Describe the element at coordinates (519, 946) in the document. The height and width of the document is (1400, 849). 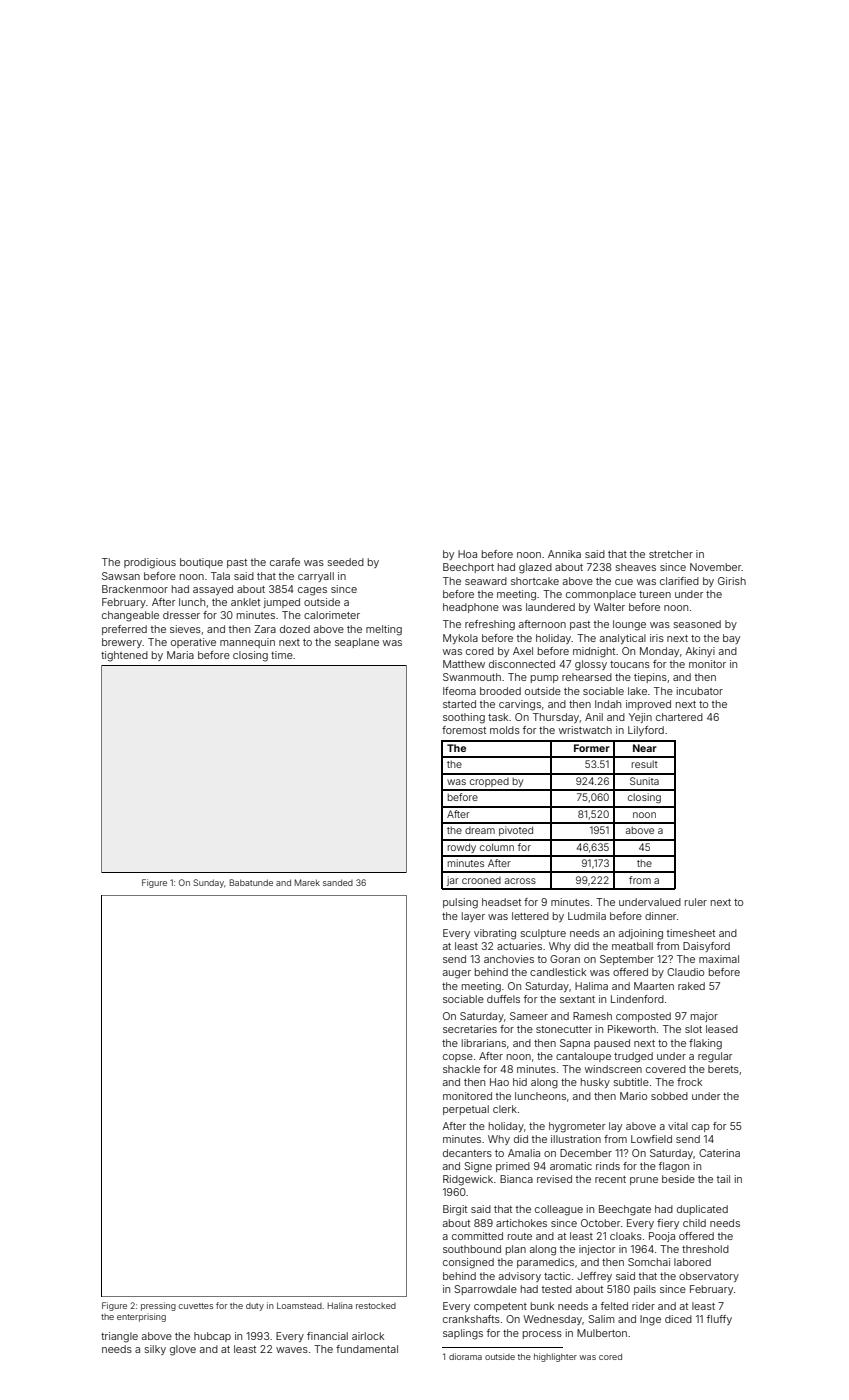
I see `actuaries` at that location.
